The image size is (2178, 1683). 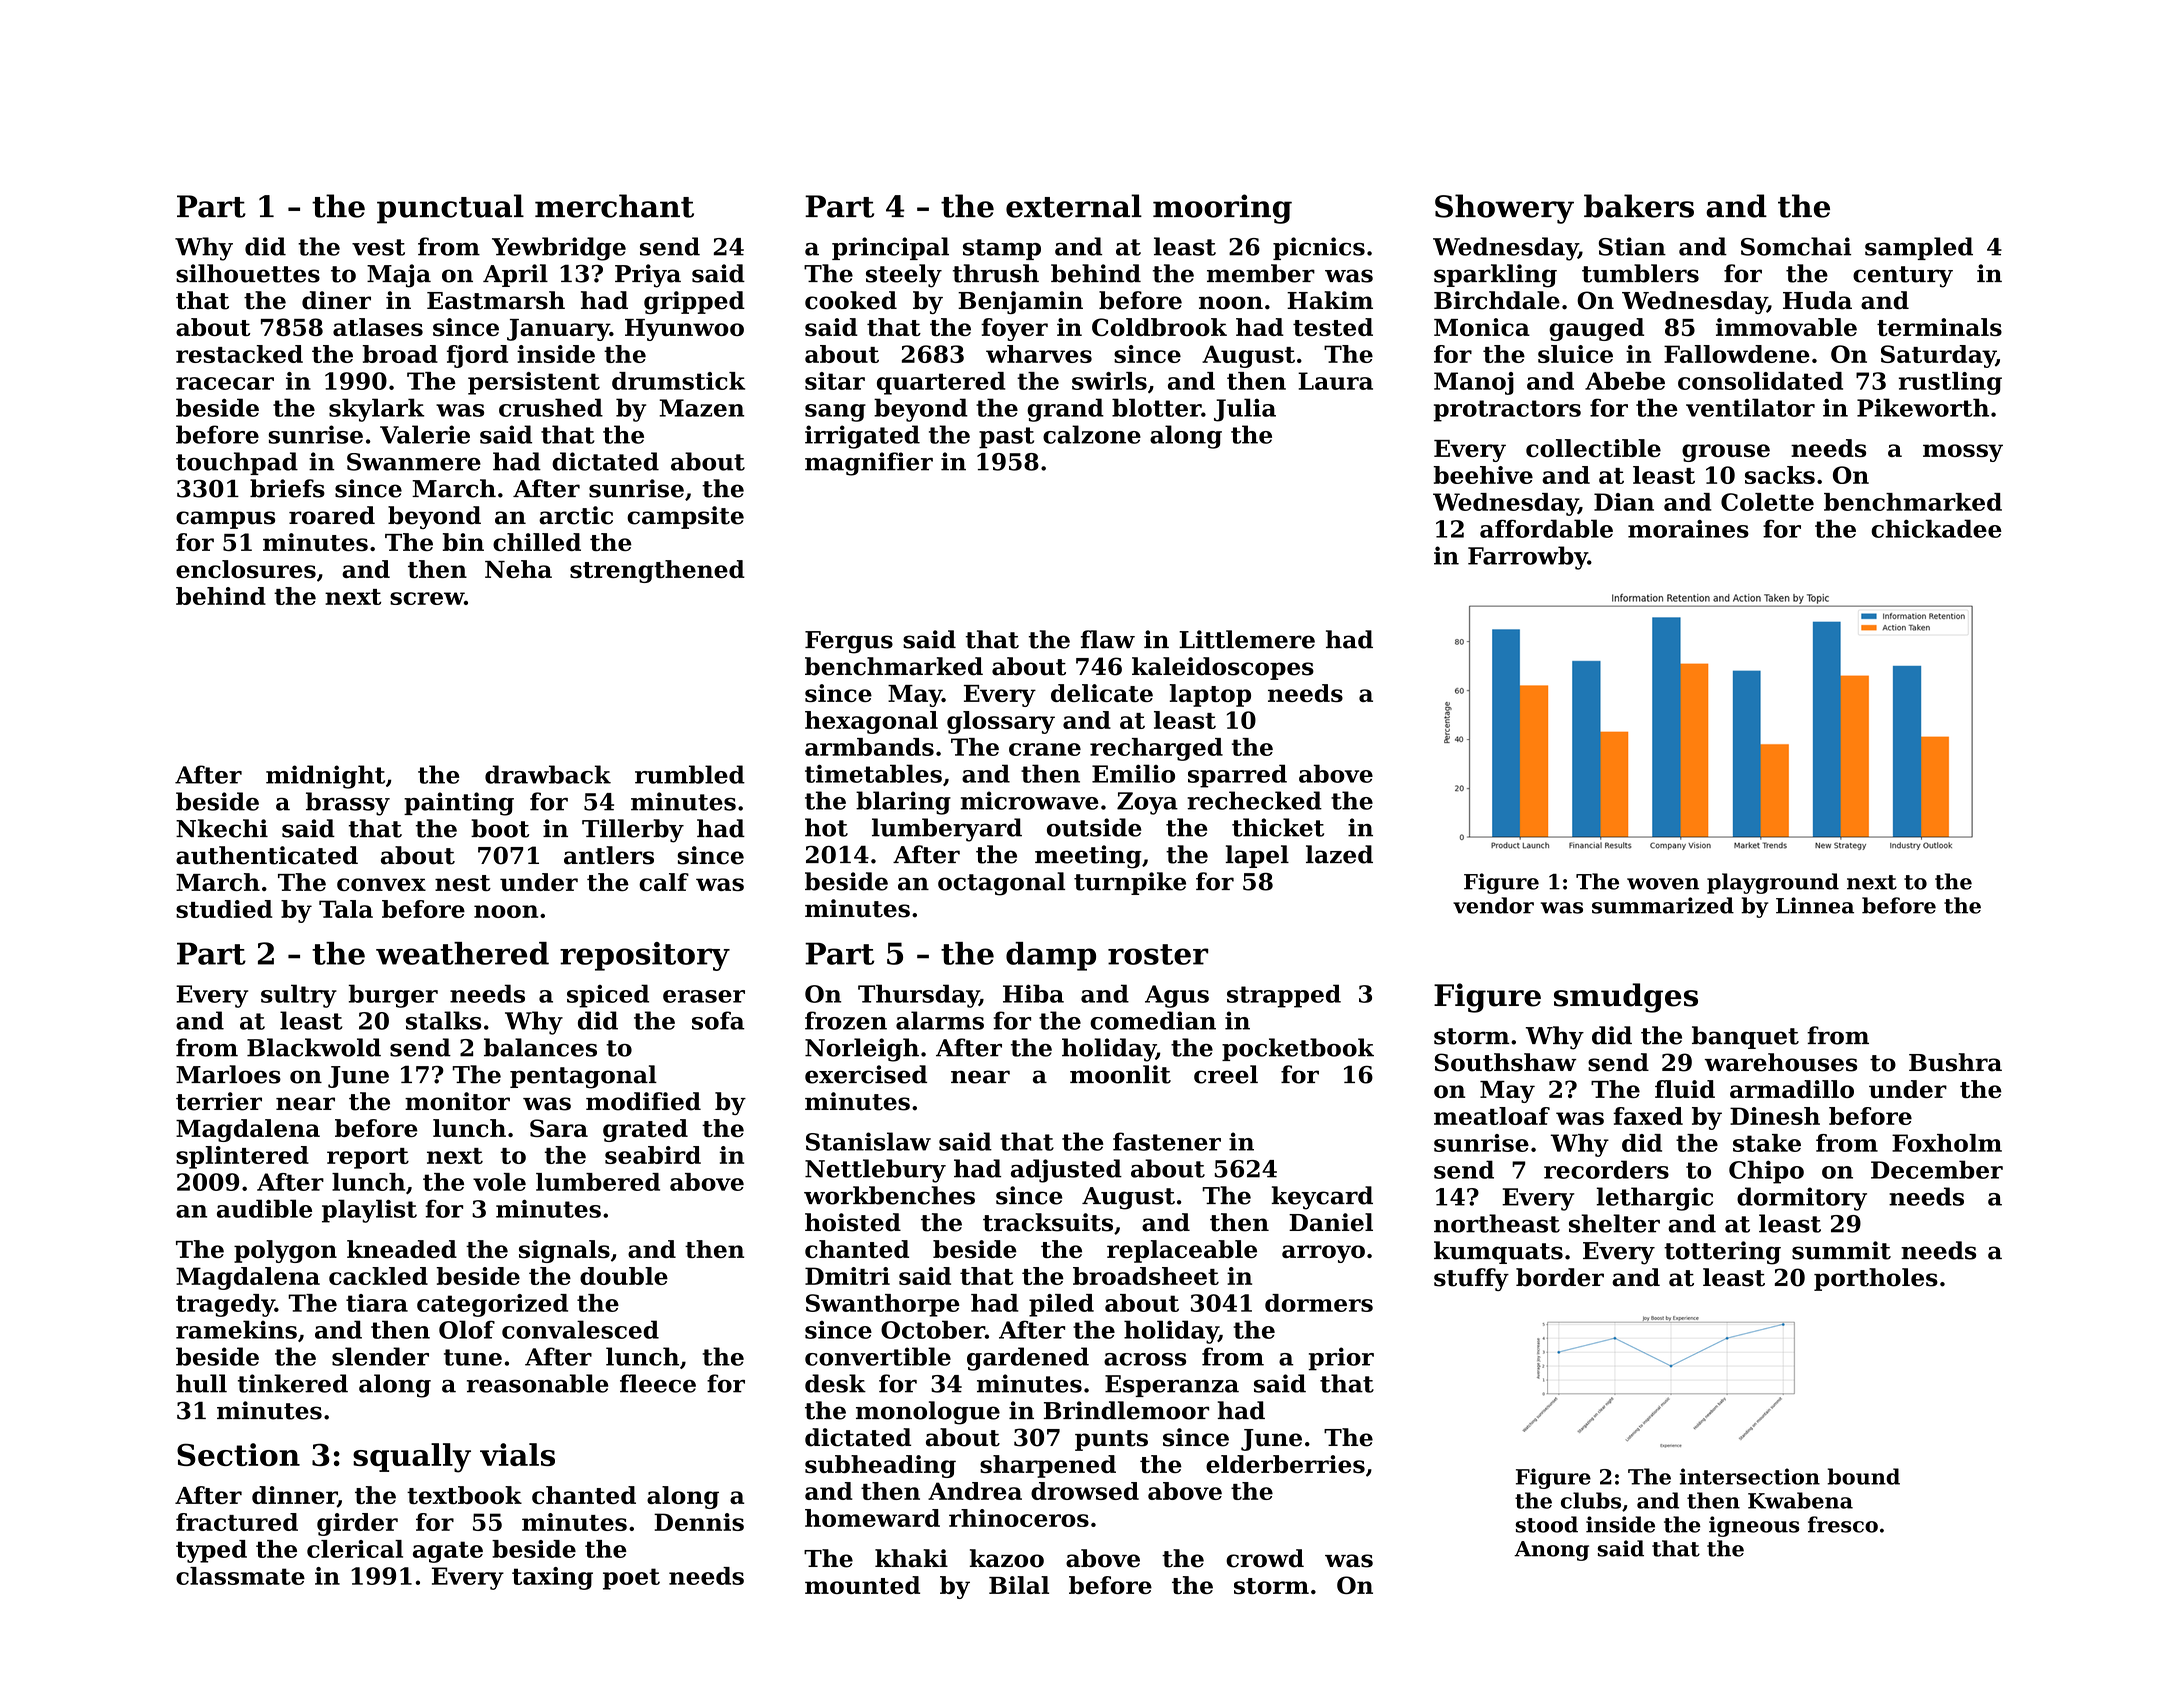 What do you see at coordinates (1019, 1585) in the screenshot?
I see `Bilal` at bounding box center [1019, 1585].
